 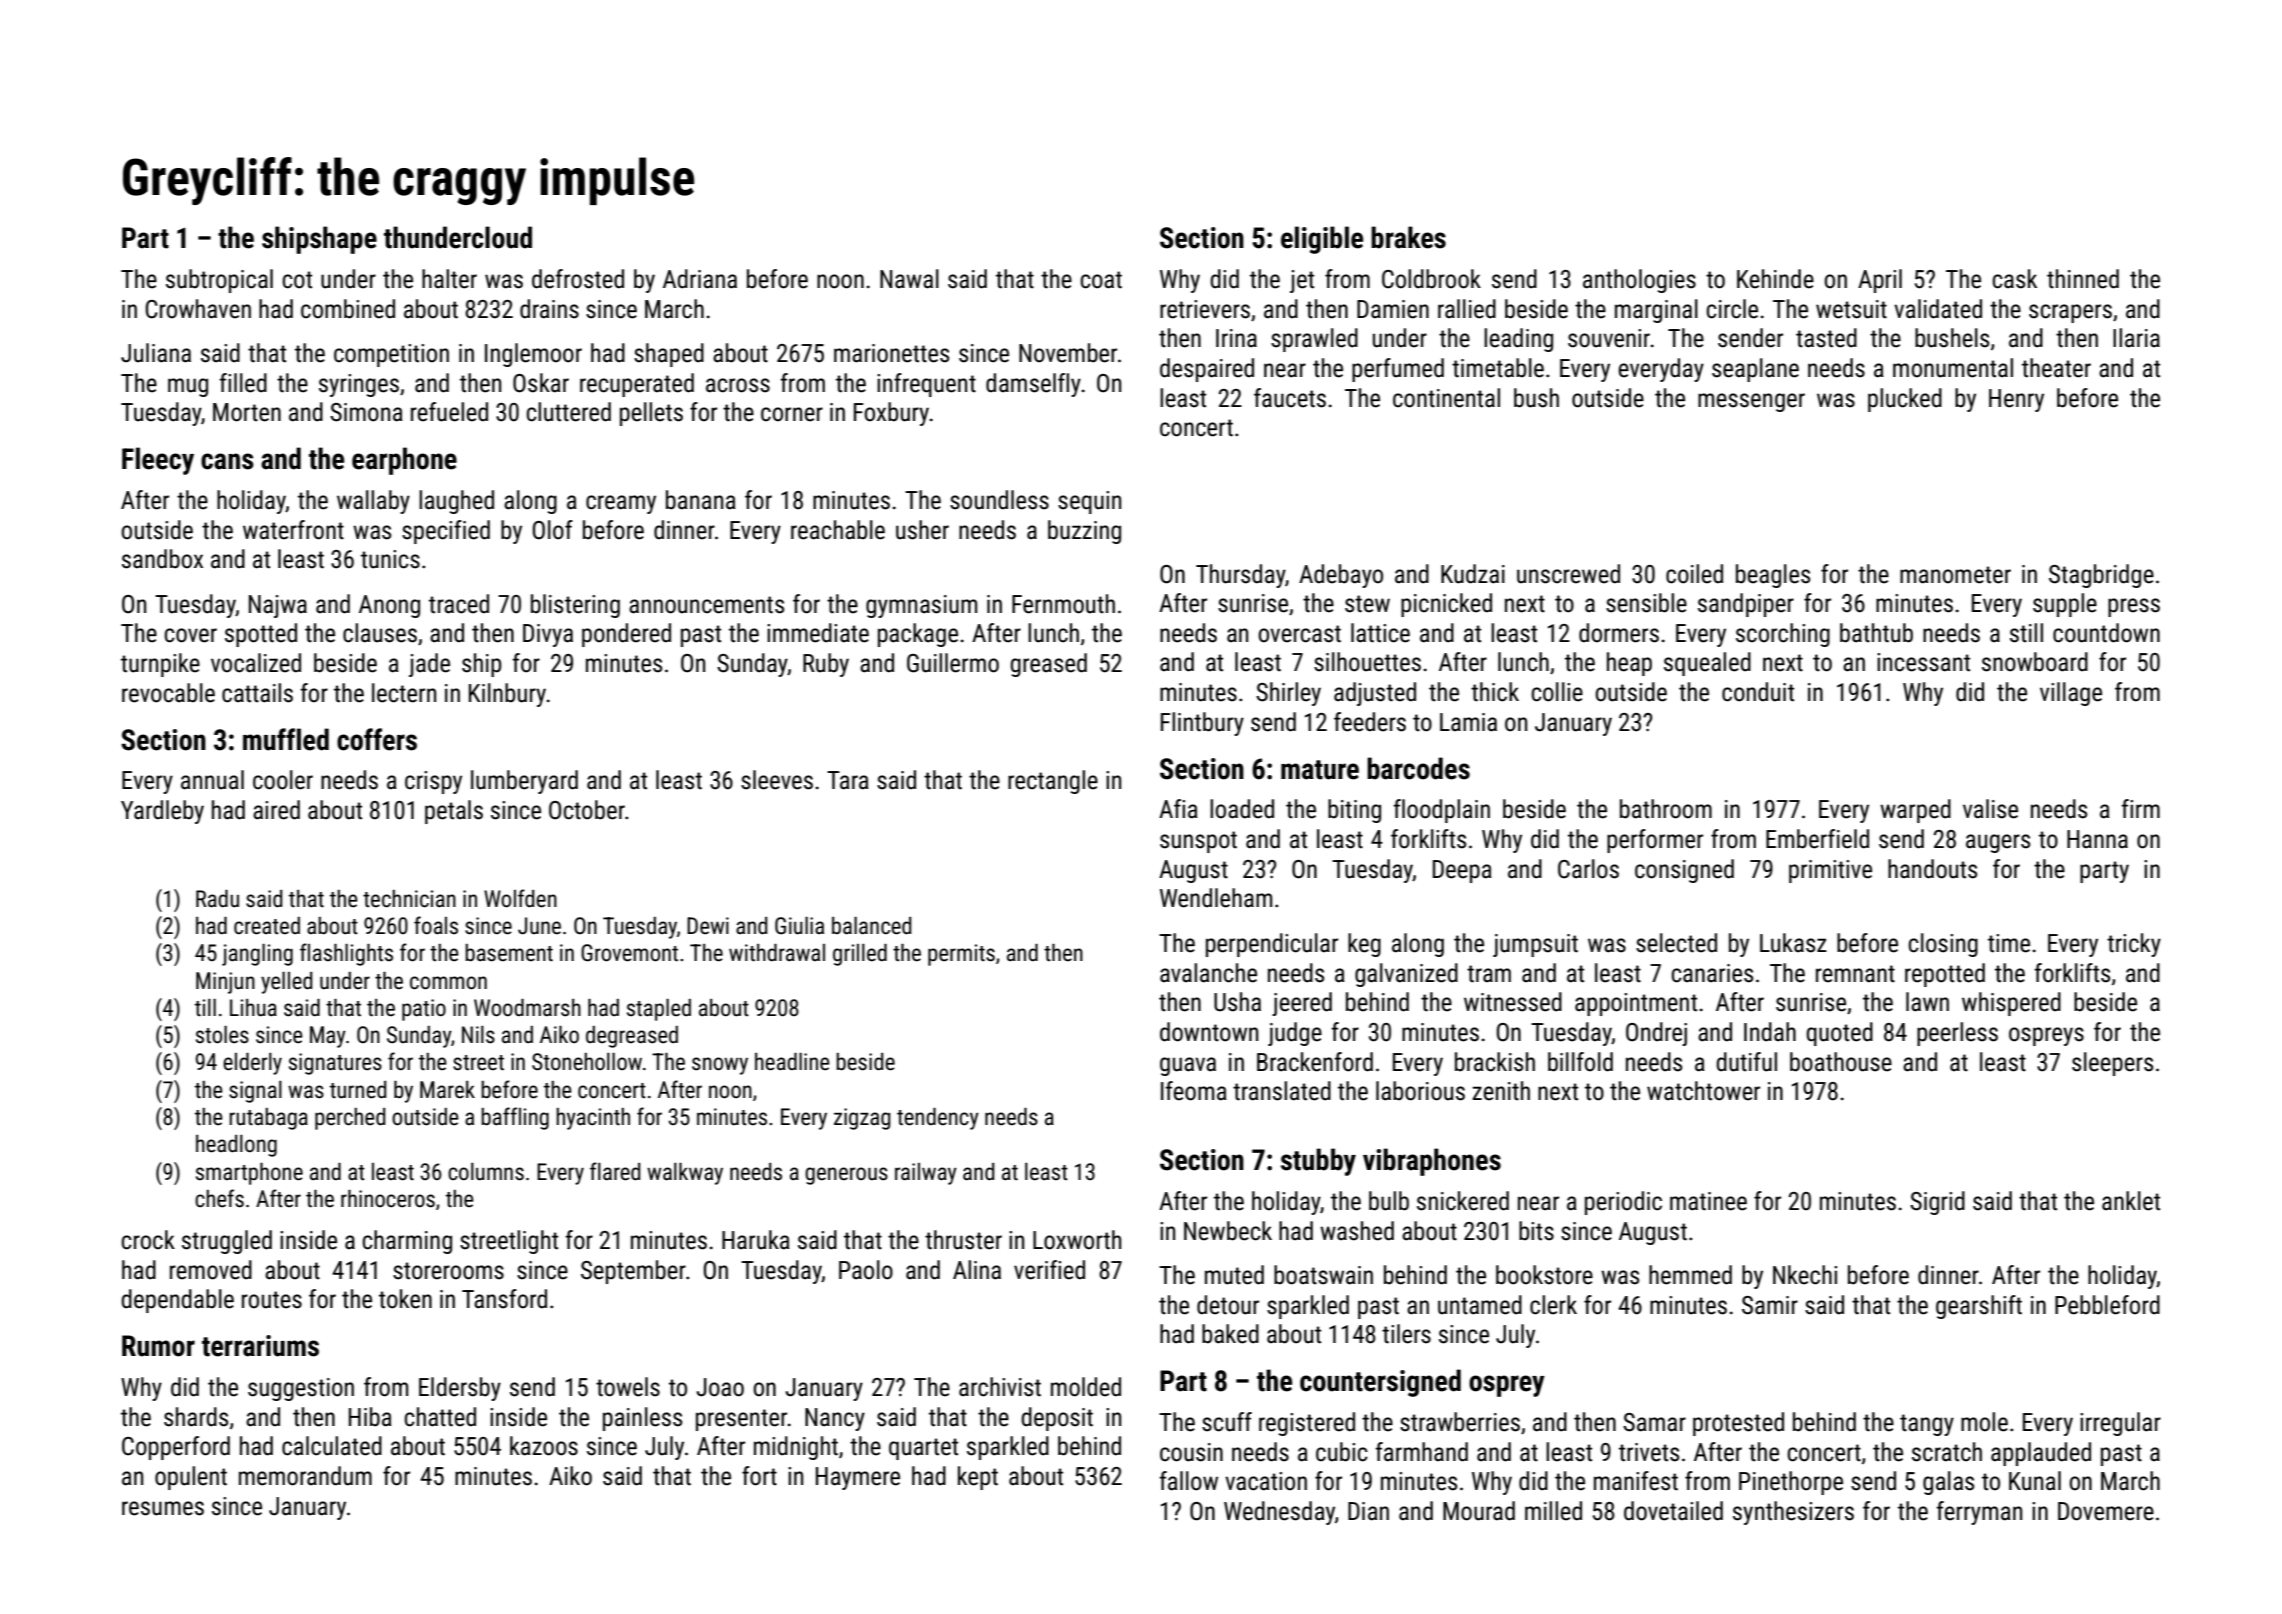 I want to click on eligible, so click(x=1322, y=240).
